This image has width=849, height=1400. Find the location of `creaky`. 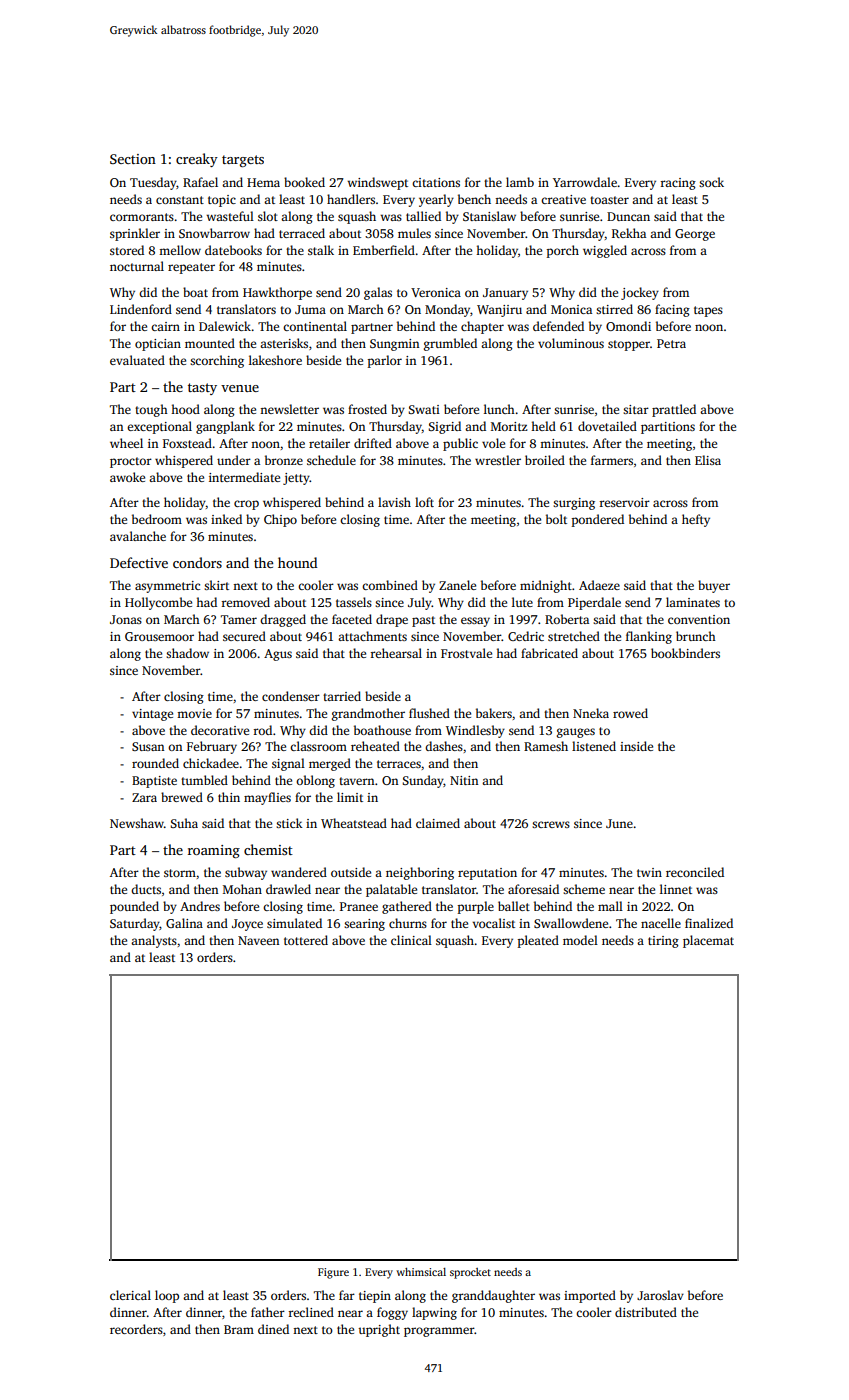

creaky is located at coordinates (197, 160).
